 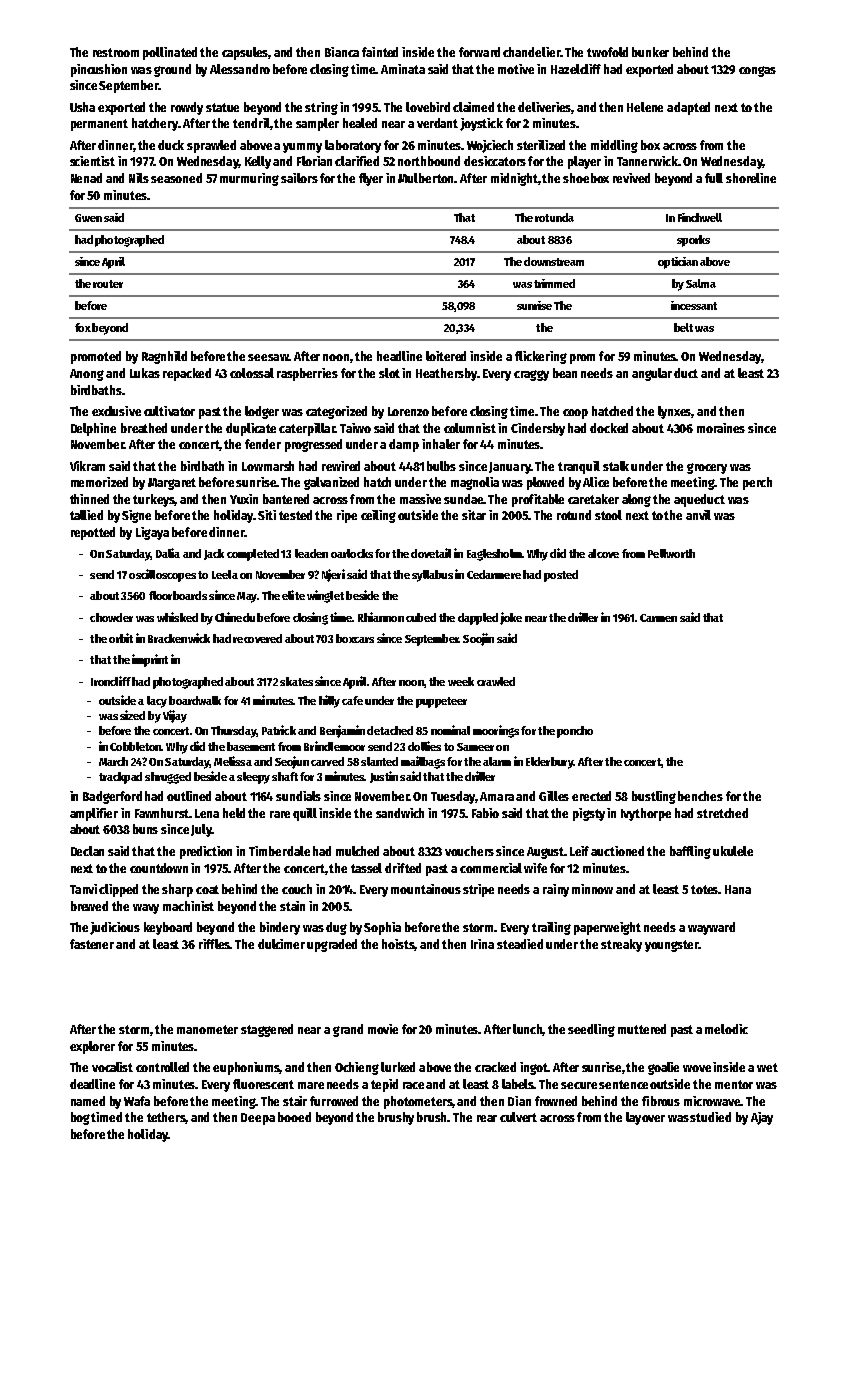 I want to click on Aminata, so click(x=403, y=69).
